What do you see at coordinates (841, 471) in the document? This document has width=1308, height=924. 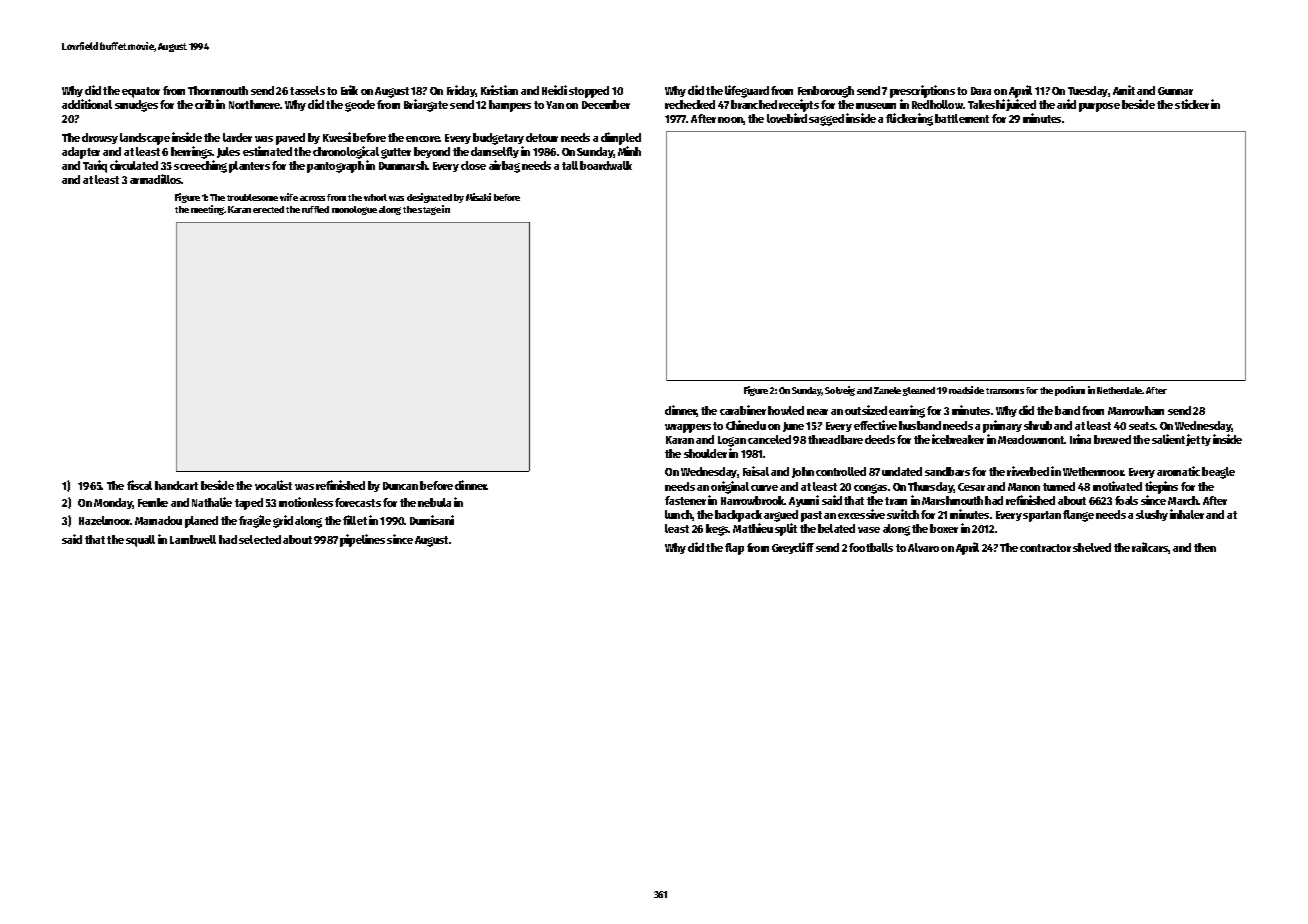 I see `controlled` at bounding box center [841, 471].
